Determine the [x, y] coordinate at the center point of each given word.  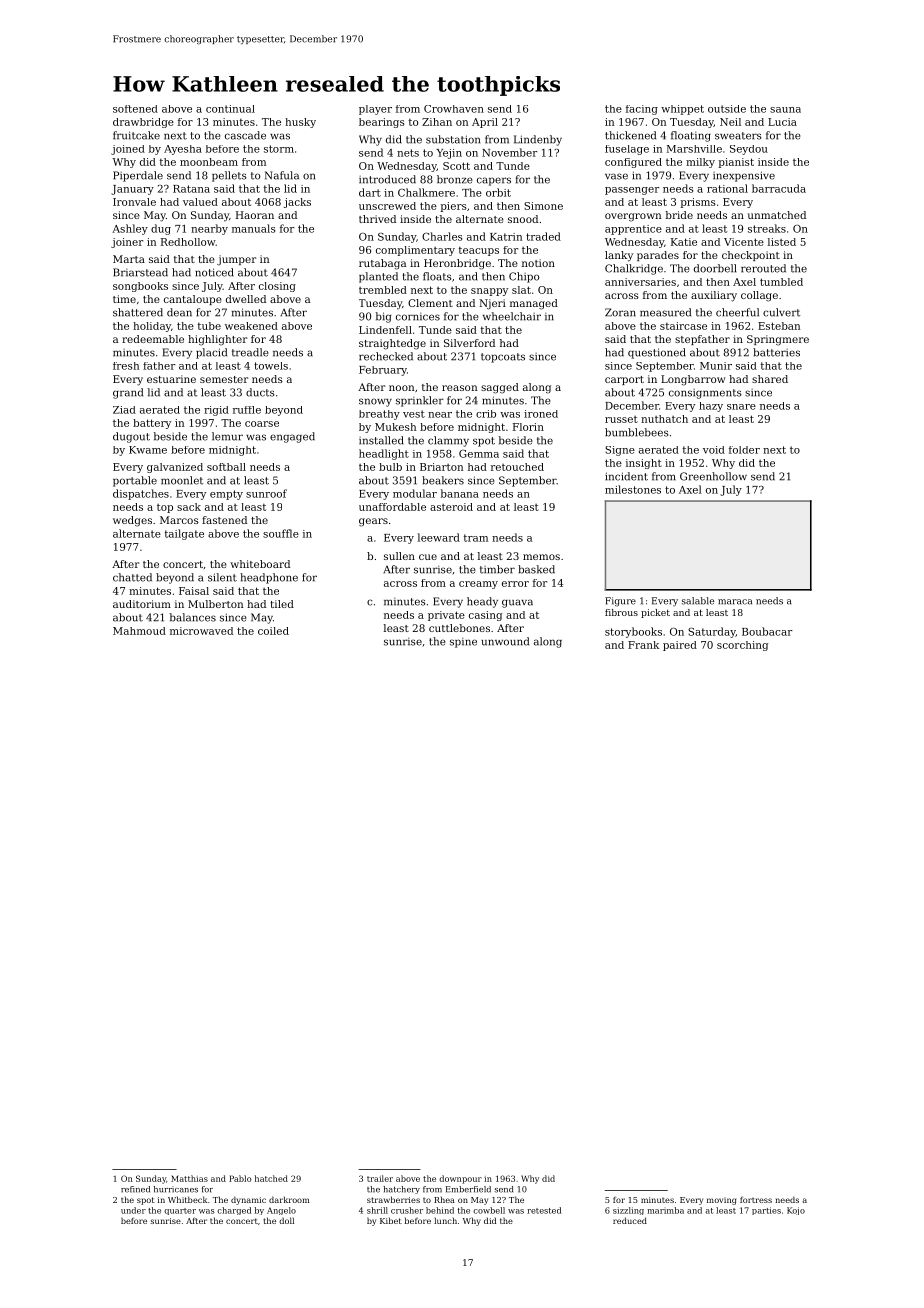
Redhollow [188, 242]
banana [460, 493]
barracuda [779, 188]
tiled [282, 604]
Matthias [189, 1178]
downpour [460, 1179]
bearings [382, 123]
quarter [180, 1211]
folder [744, 450]
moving [721, 1201]
